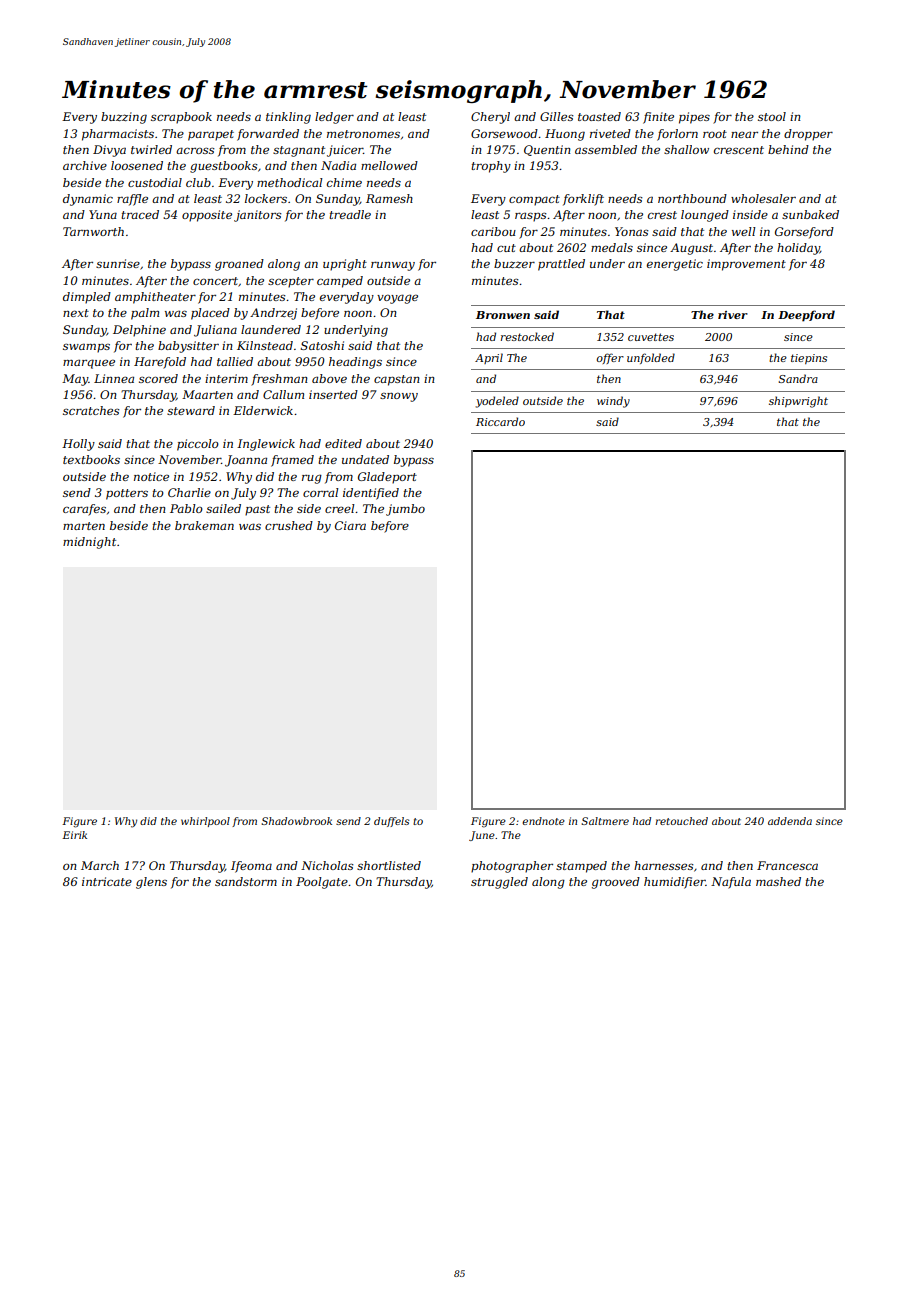 This image has width=908, height=1316. I want to click on jumbo, so click(405, 510).
